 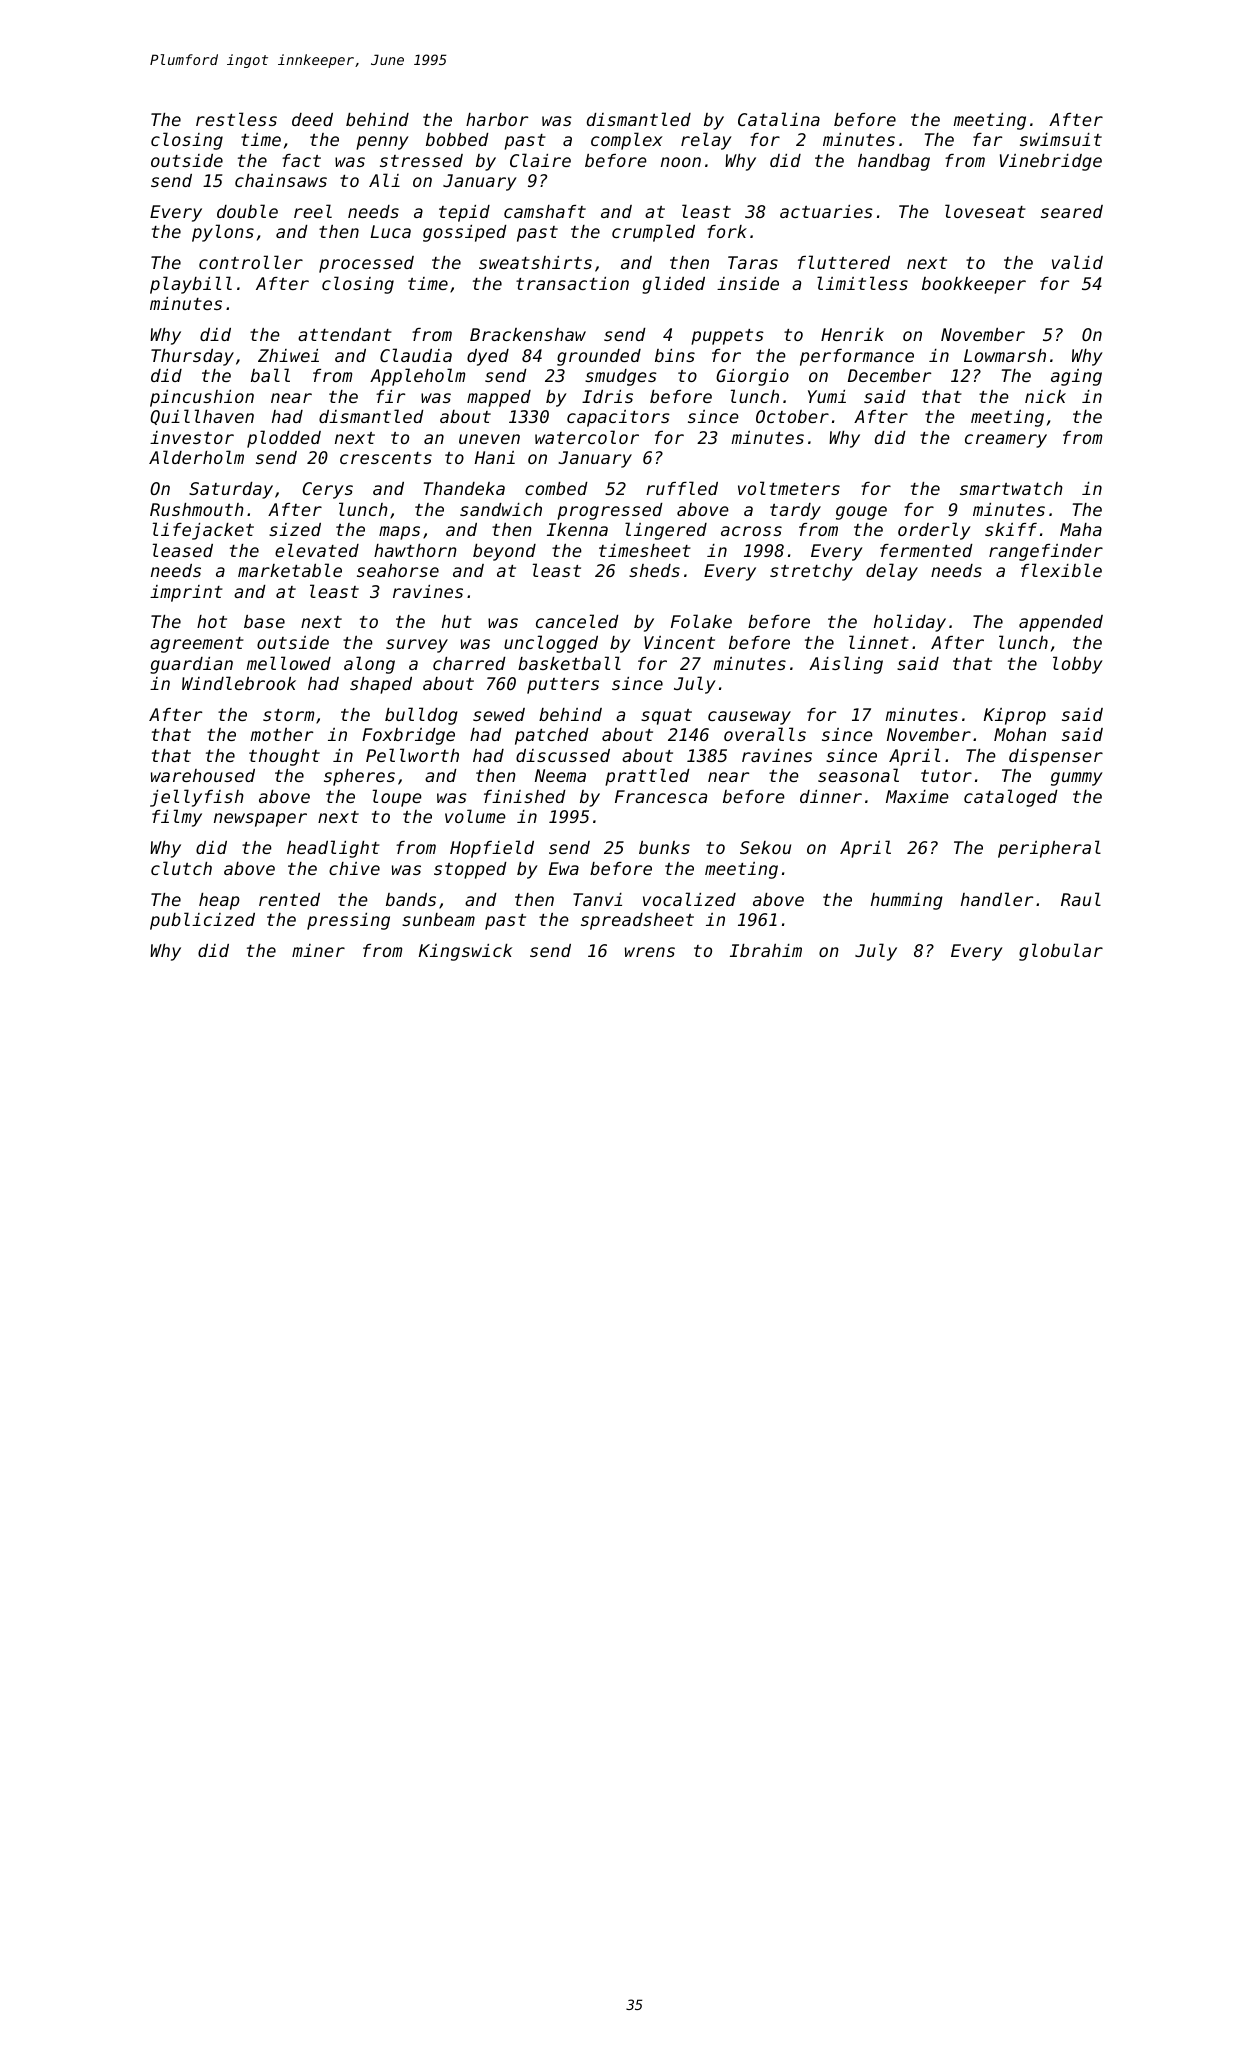 I want to click on complex, so click(x=627, y=141).
